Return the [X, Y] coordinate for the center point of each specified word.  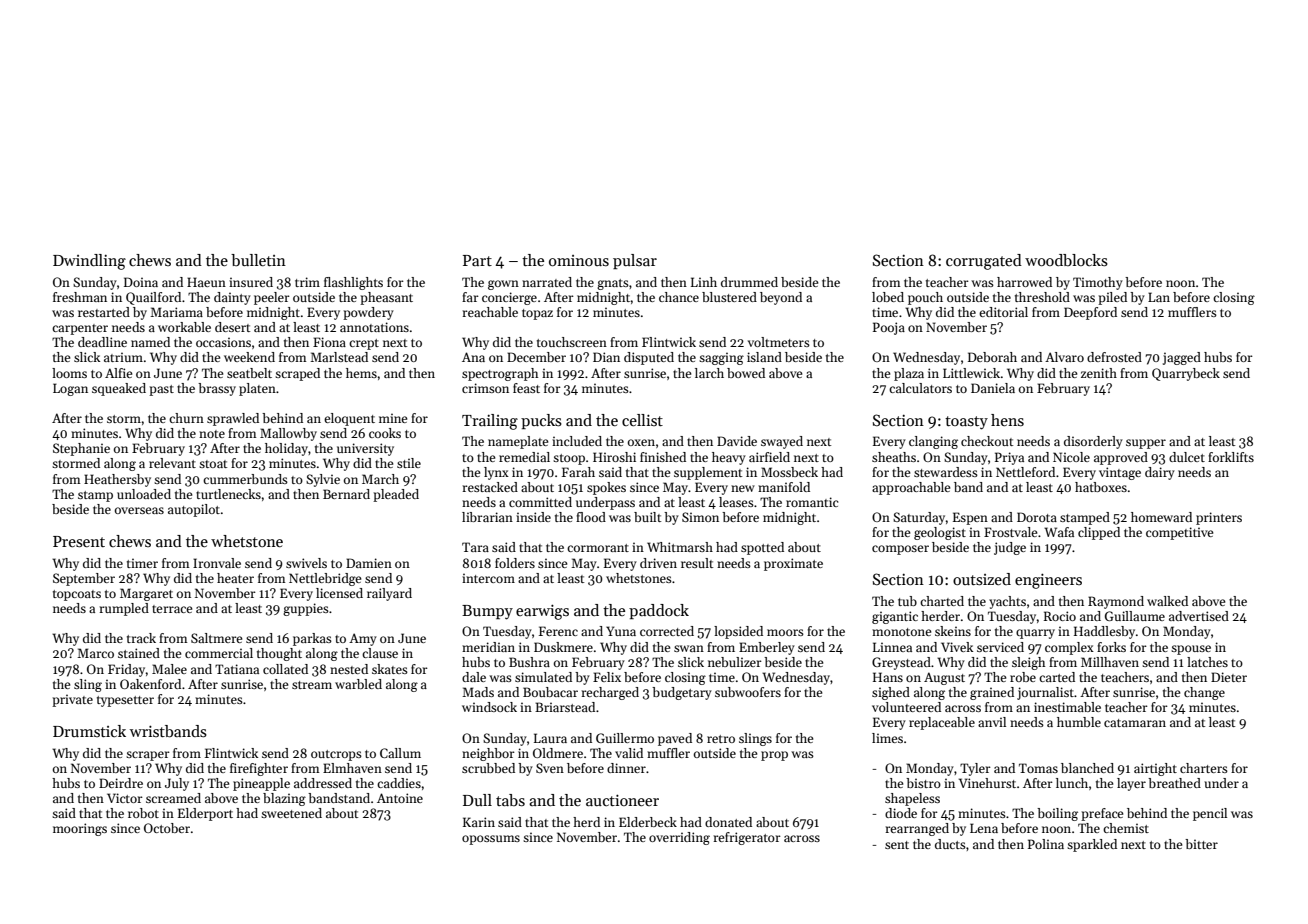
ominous [579, 260]
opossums [491, 840]
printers [1219, 518]
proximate [793, 564]
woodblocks [1066, 260]
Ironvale [217, 563]
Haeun [206, 282]
